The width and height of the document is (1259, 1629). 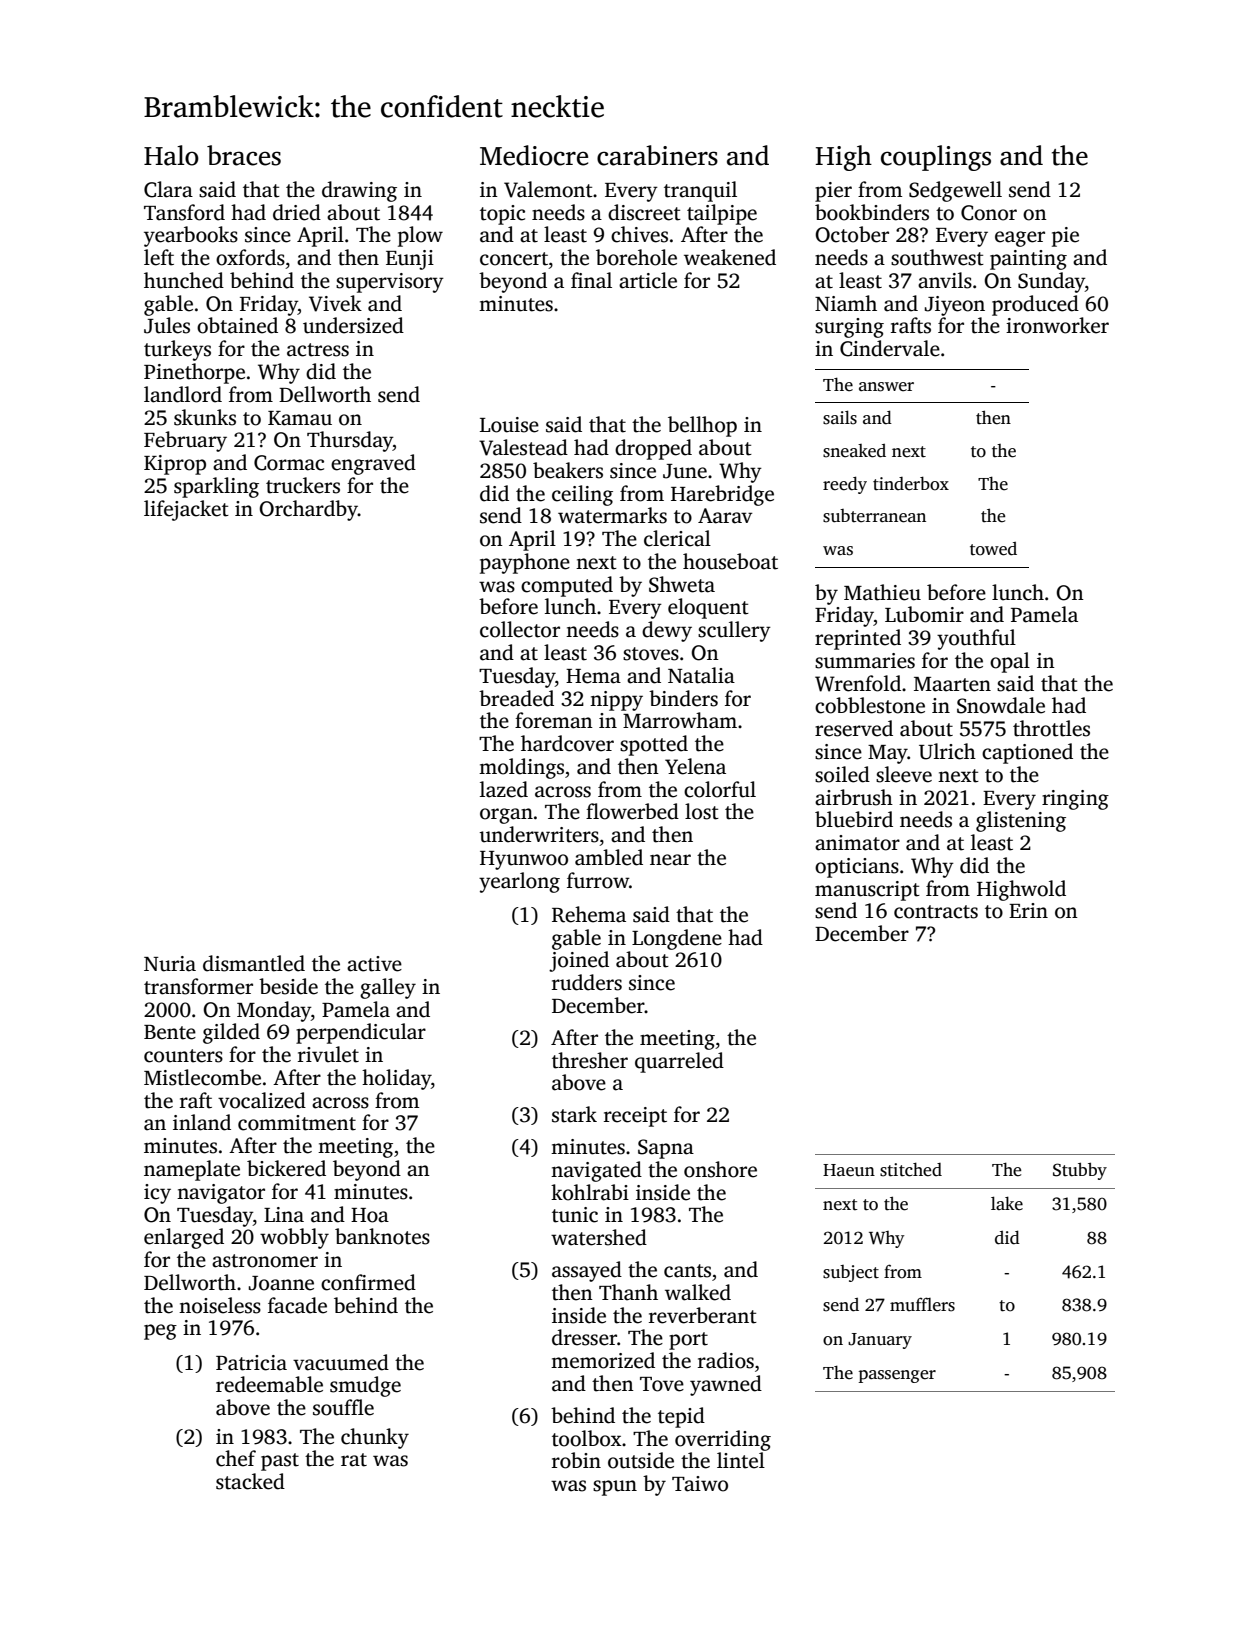 I want to click on Jiyeon, so click(x=955, y=306).
